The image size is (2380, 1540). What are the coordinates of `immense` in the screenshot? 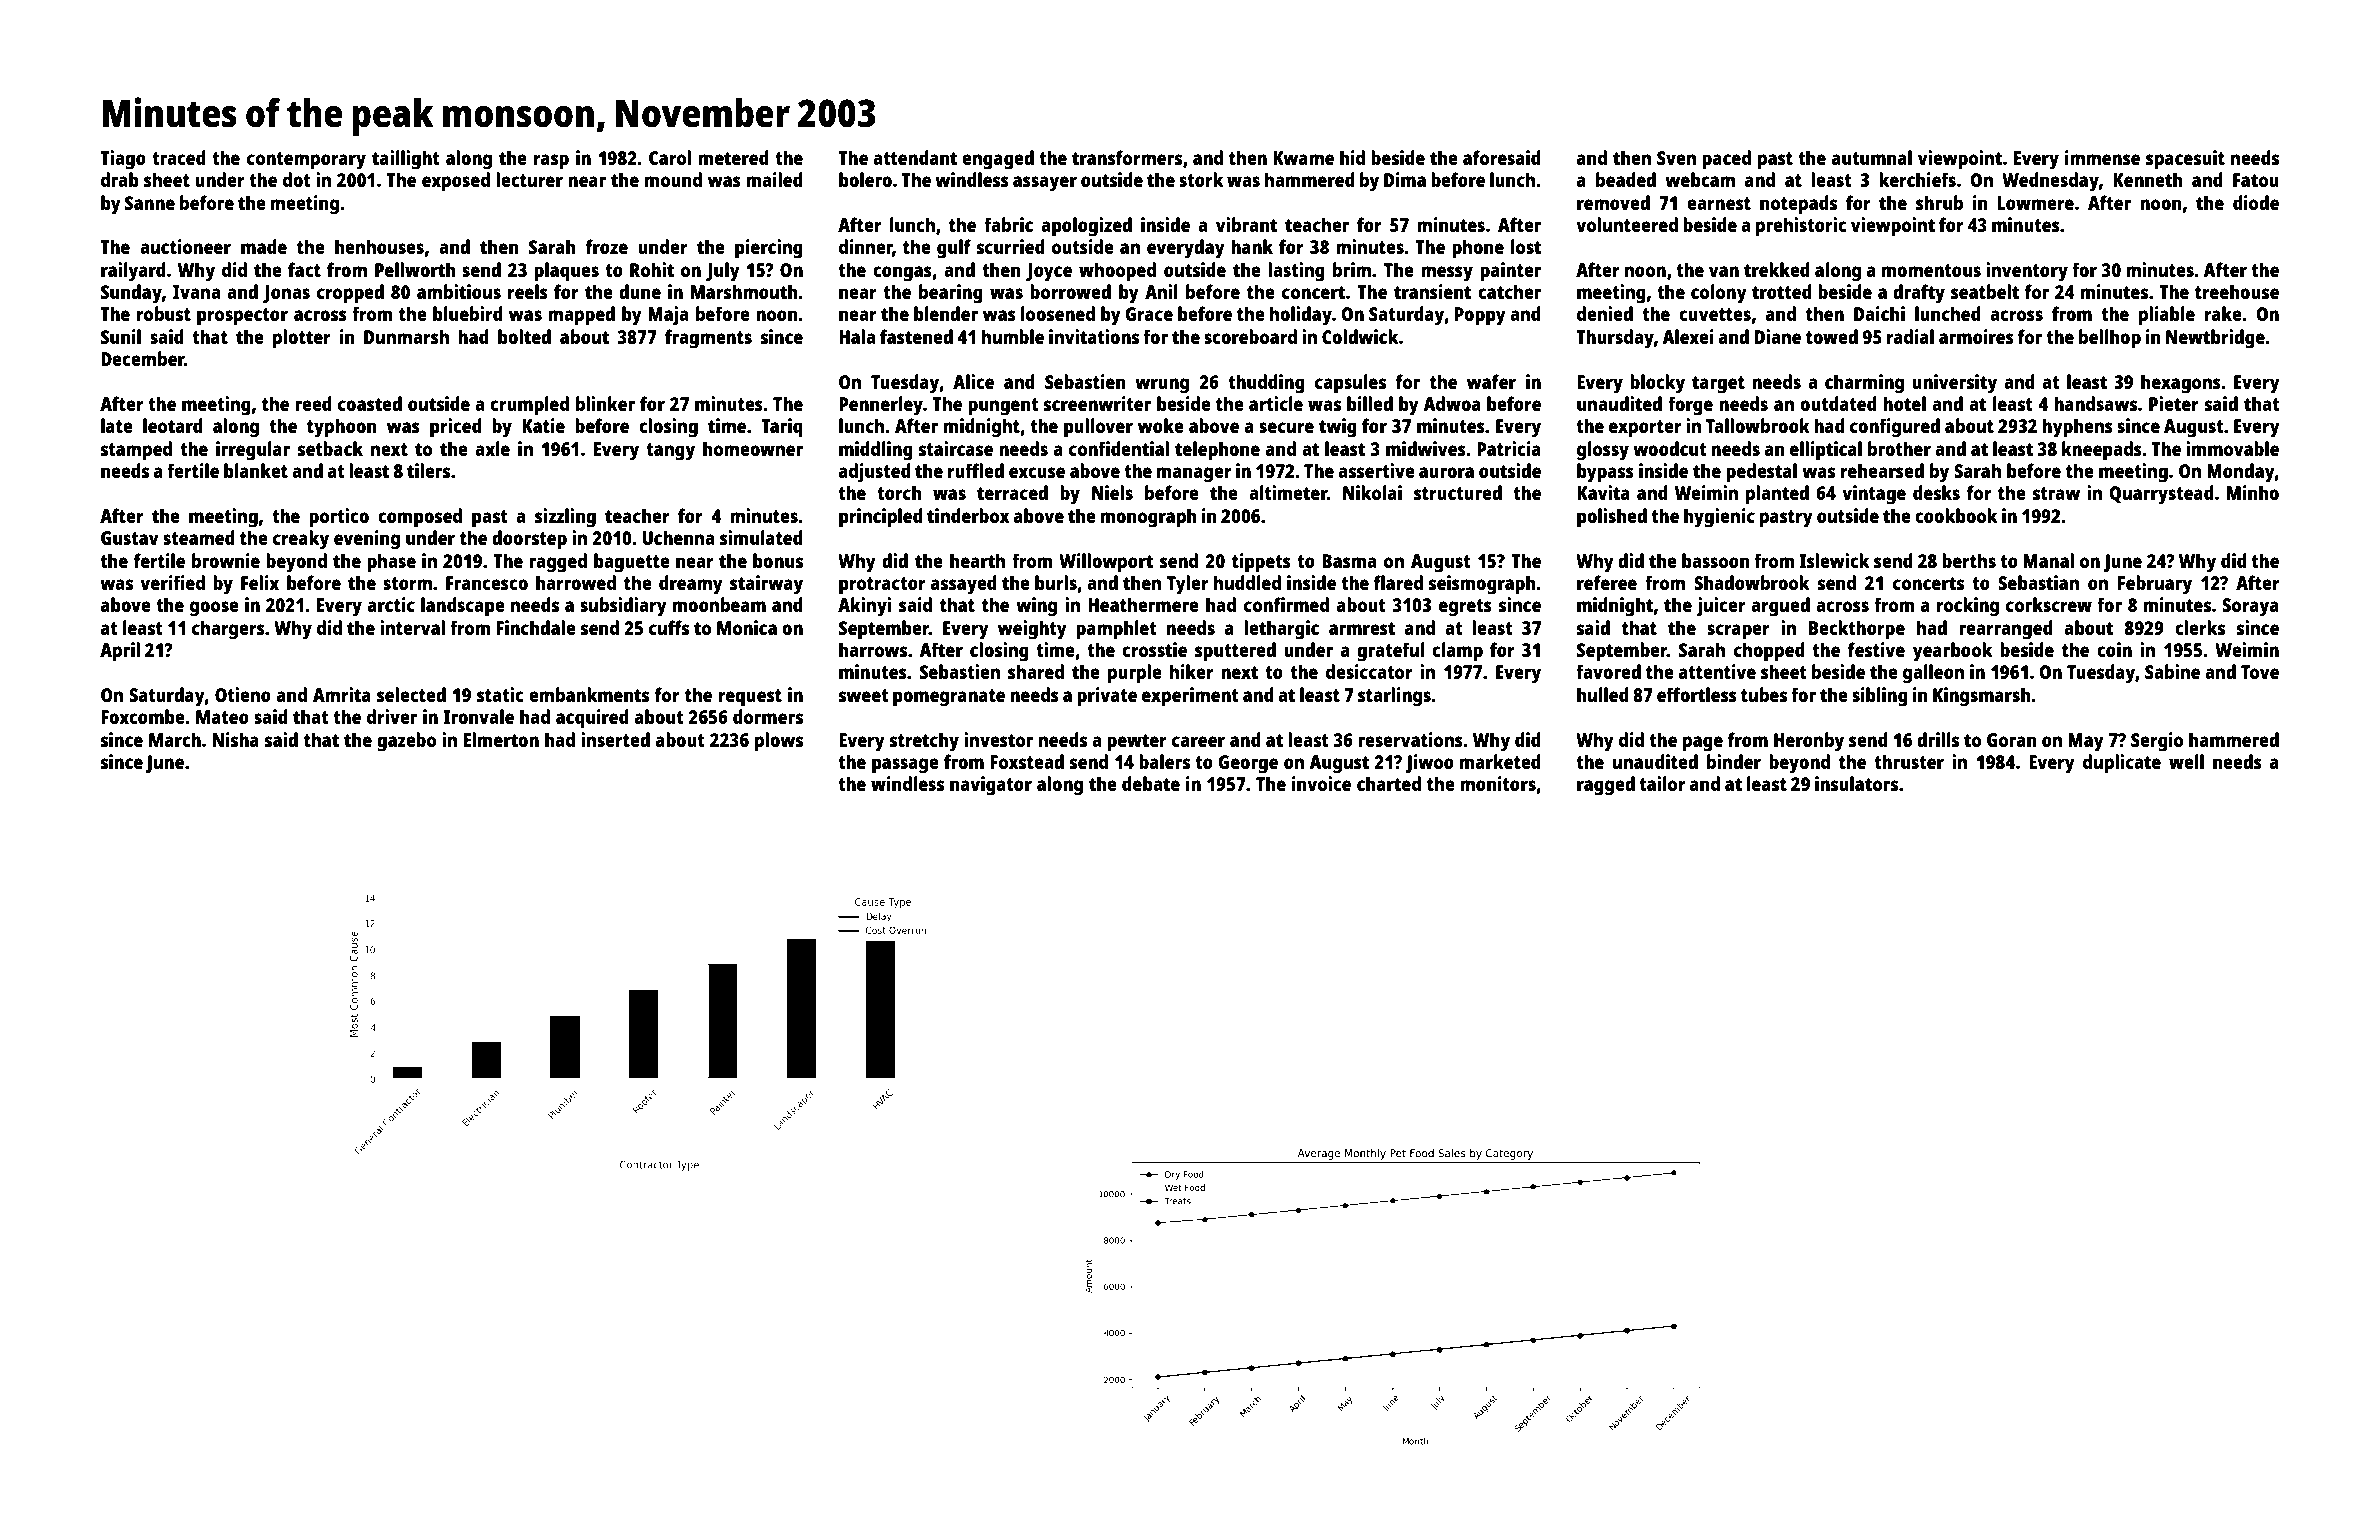 It's located at (2102, 157).
